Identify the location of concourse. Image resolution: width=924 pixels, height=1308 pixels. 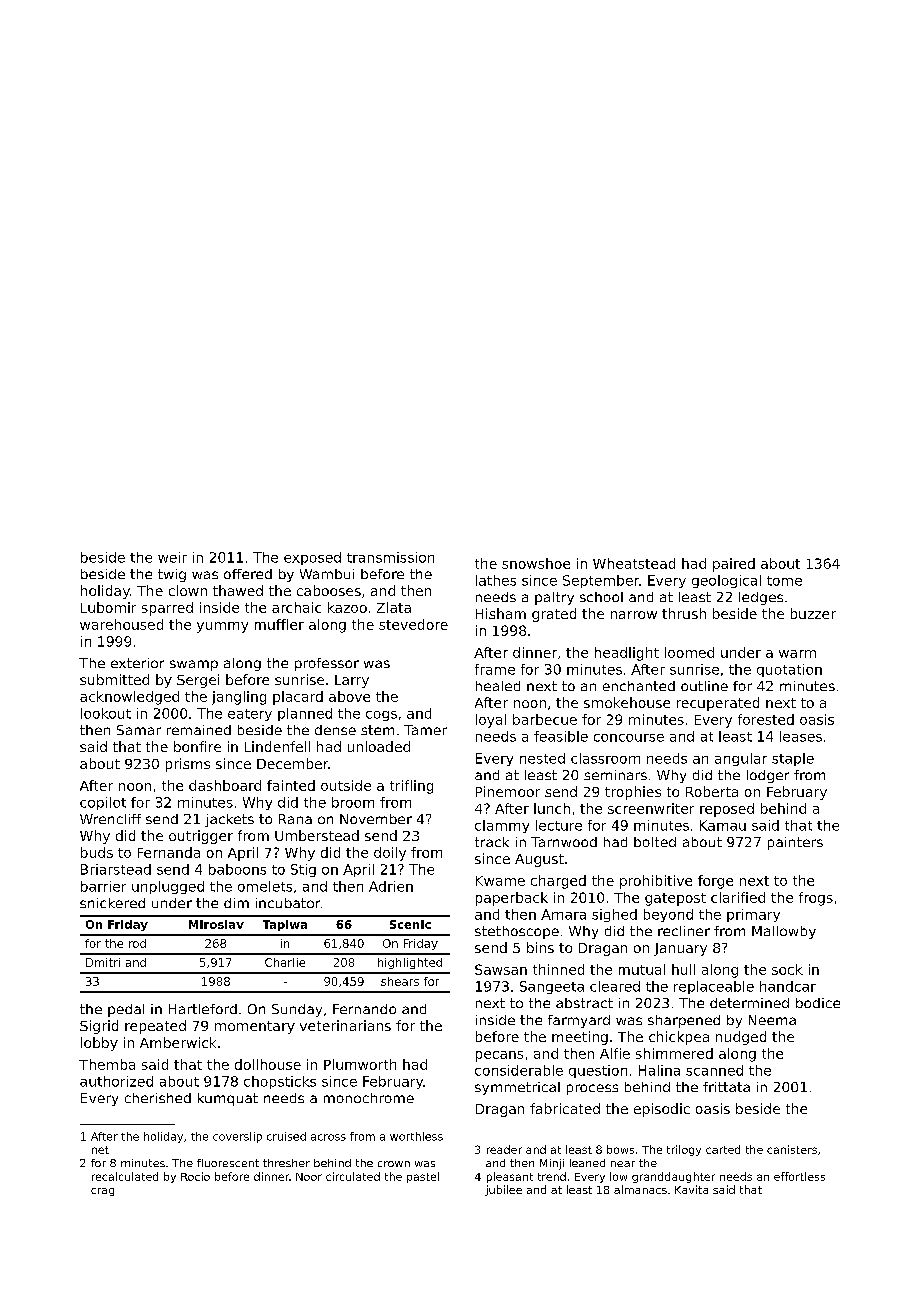
(629, 738).
